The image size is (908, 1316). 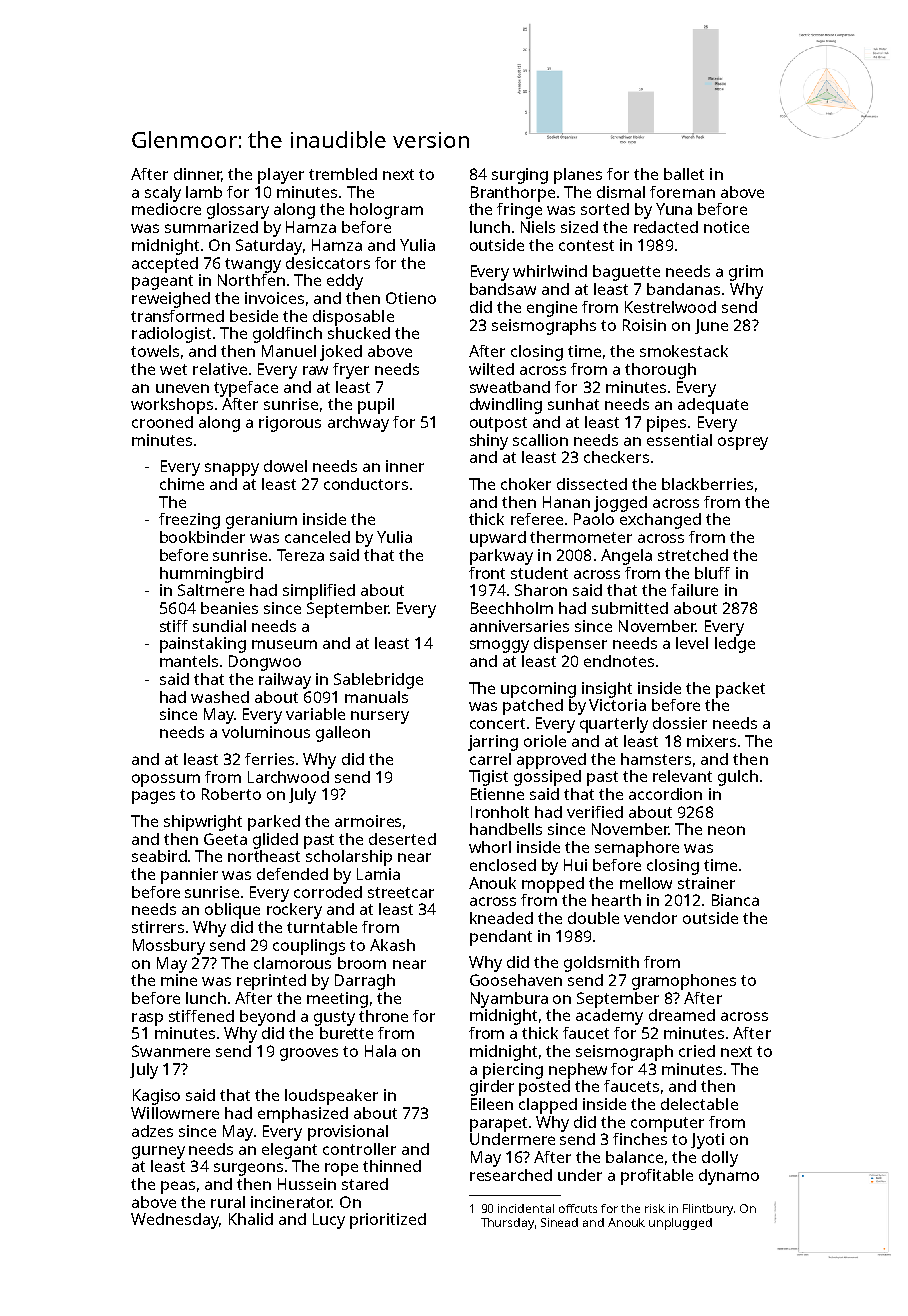 I want to click on surgeons, so click(x=248, y=1169).
